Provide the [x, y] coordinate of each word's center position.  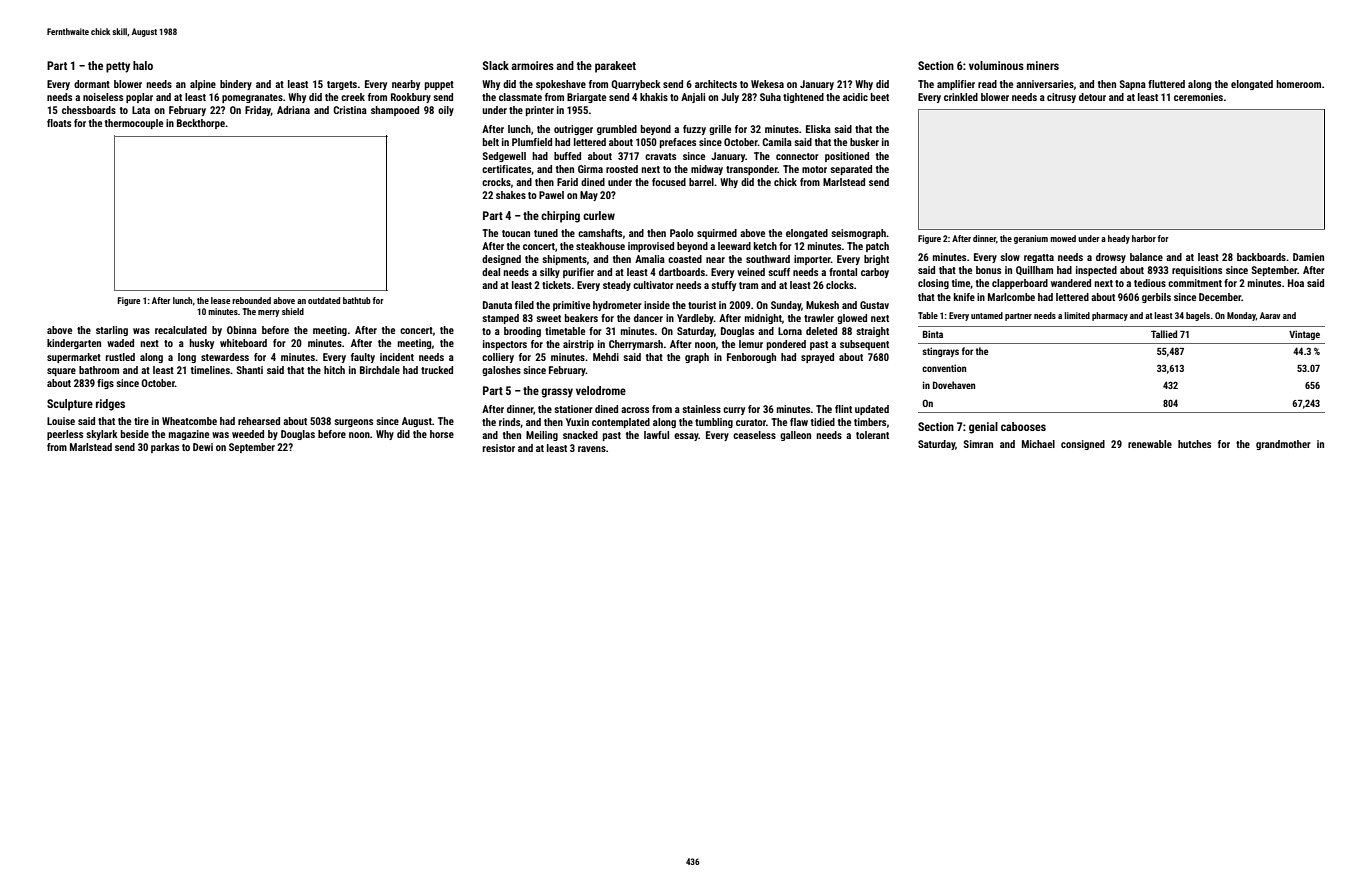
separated [851, 170]
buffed [567, 156]
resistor [499, 448]
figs [105, 384]
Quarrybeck [636, 85]
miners [1043, 65]
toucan [516, 233]
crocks [496, 182]
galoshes [501, 371]
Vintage [1304, 335]
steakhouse [600, 246]
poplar [139, 98]
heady [1119, 239]
